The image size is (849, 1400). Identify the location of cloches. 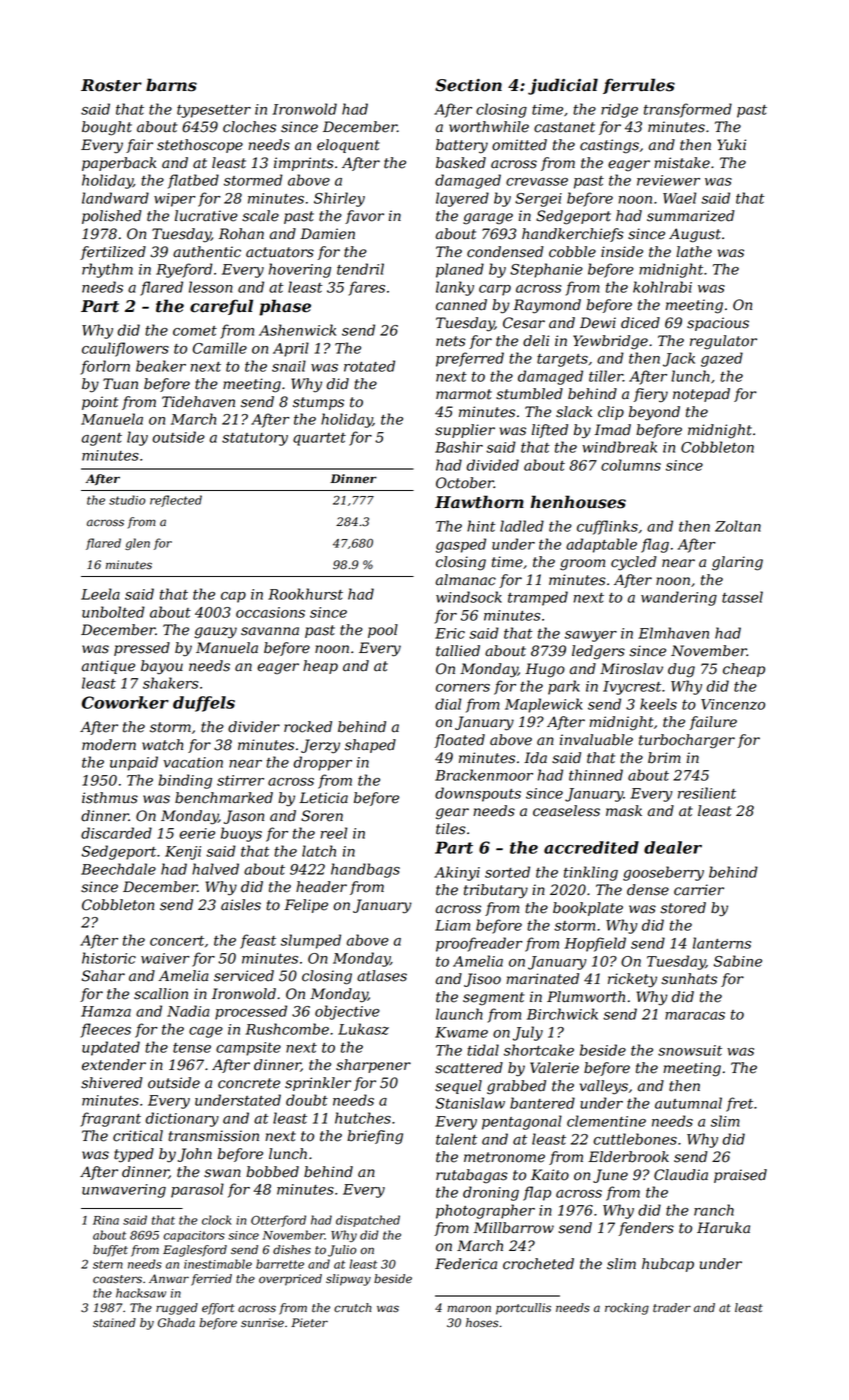
(249, 127).
